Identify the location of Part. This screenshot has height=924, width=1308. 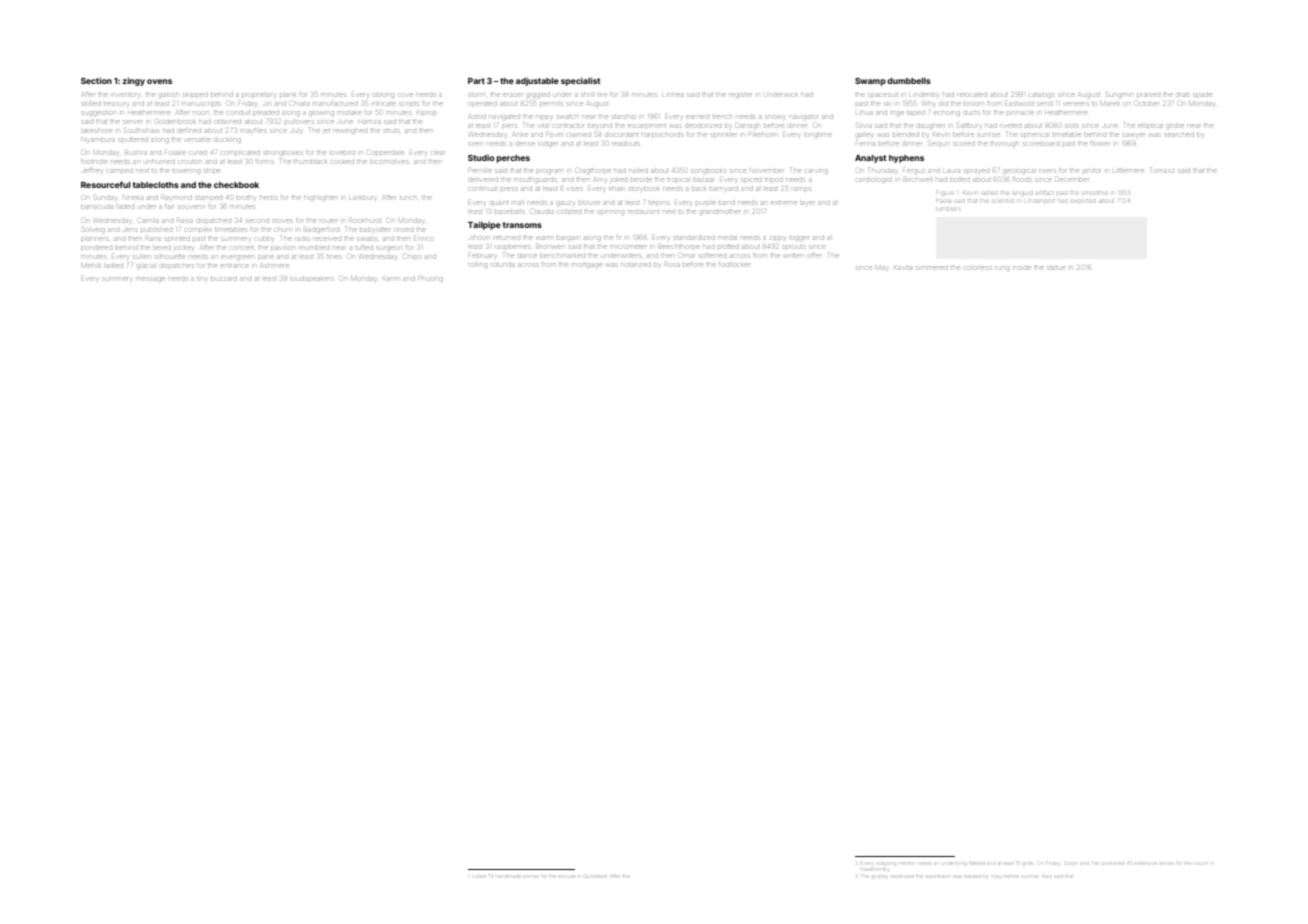
(476, 81).
